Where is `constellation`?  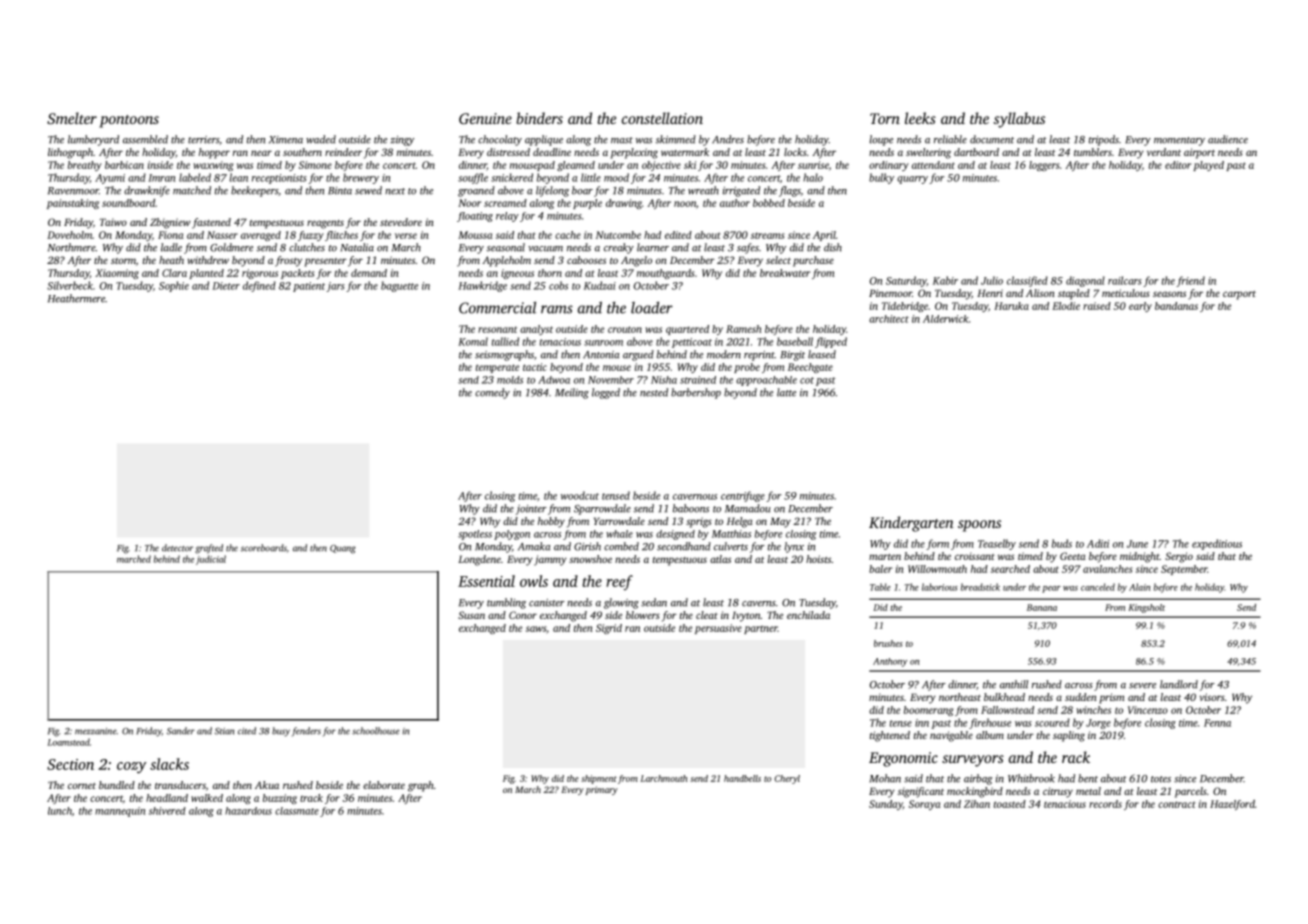 constellation is located at coordinates (662, 118).
